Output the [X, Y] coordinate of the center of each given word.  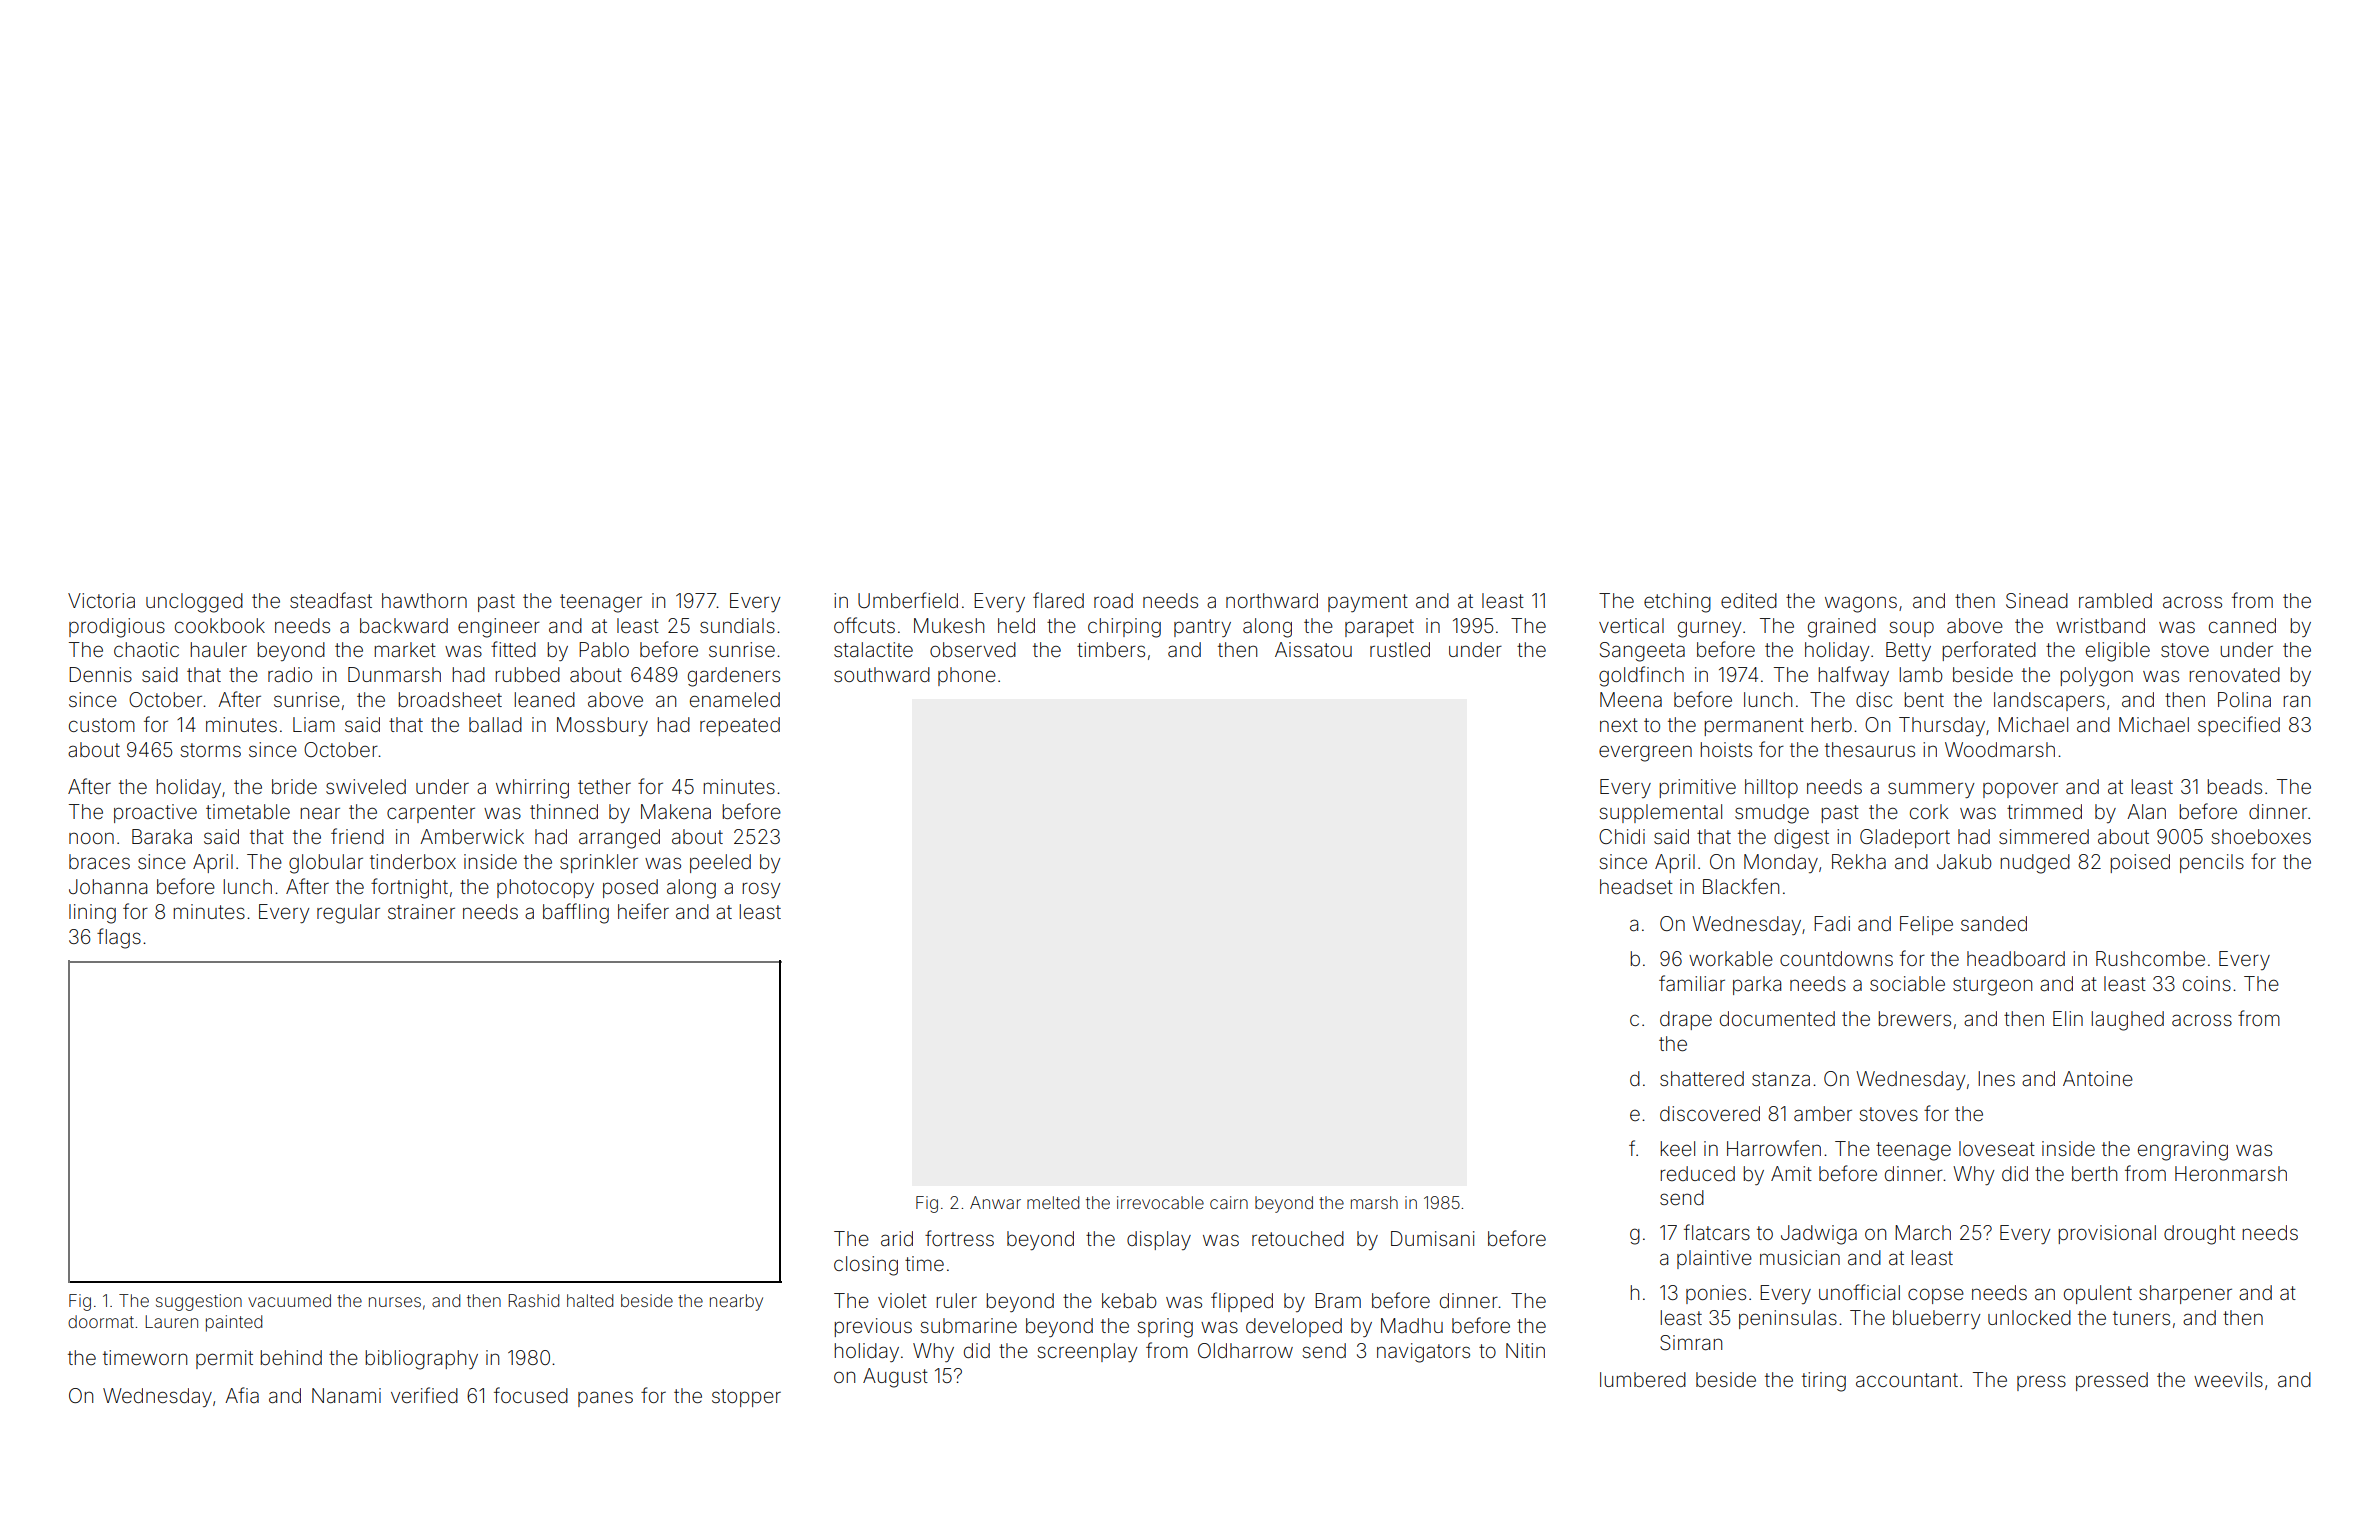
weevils [2228, 1379]
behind [291, 1357]
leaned [545, 699]
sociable [1907, 983]
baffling [576, 913]
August [895, 1378]
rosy [761, 890]
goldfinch [1641, 676]
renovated [2235, 674]
